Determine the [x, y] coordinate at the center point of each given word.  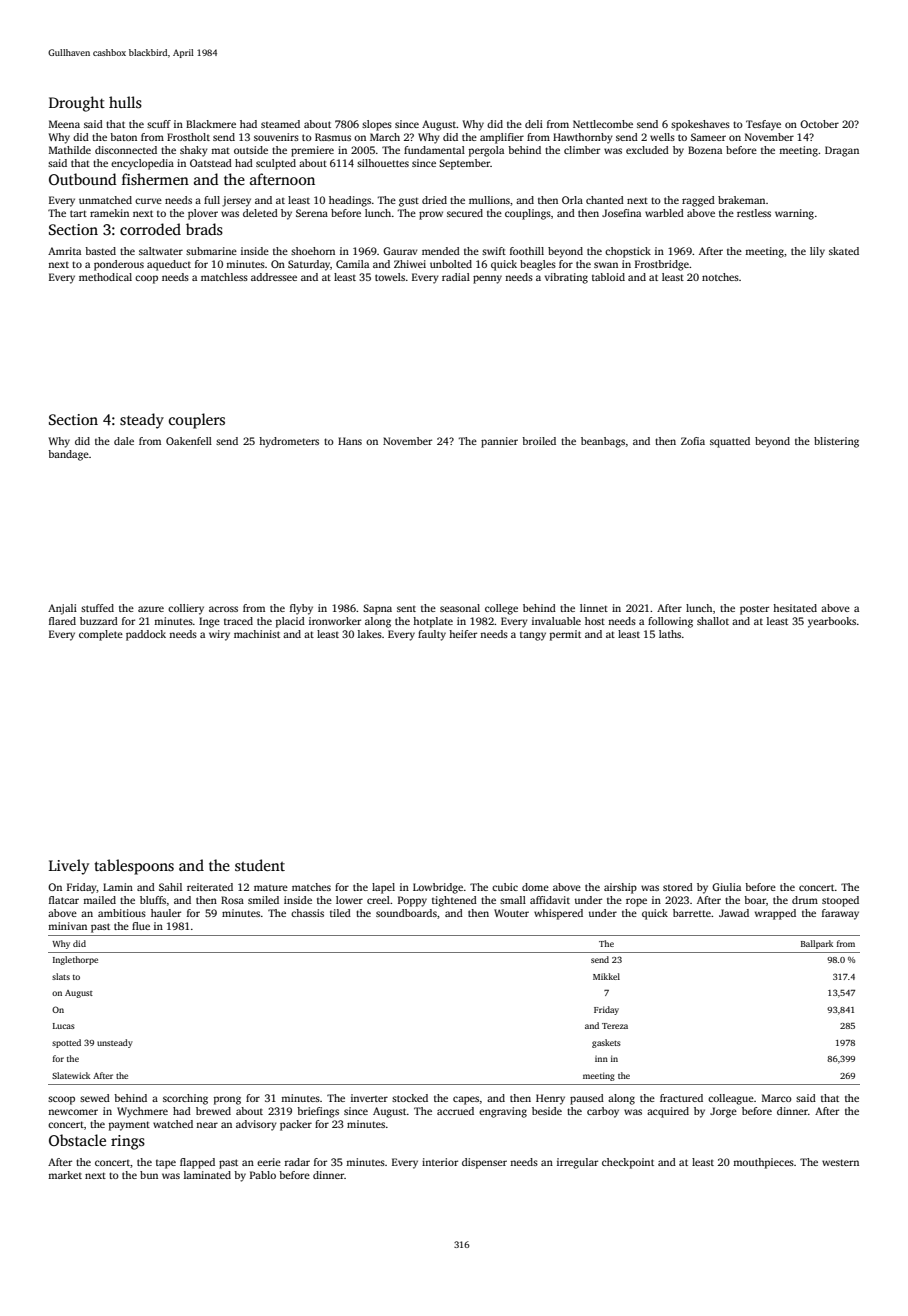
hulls [125, 102]
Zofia [693, 441]
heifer [463, 634]
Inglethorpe [75, 960]
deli [534, 124]
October [819, 124]
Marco [777, 1098]
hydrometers [289, 442]
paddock [146, 635]
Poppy [412, 901]
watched [173, 1124]
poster [754, 610]
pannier [499, 442]
